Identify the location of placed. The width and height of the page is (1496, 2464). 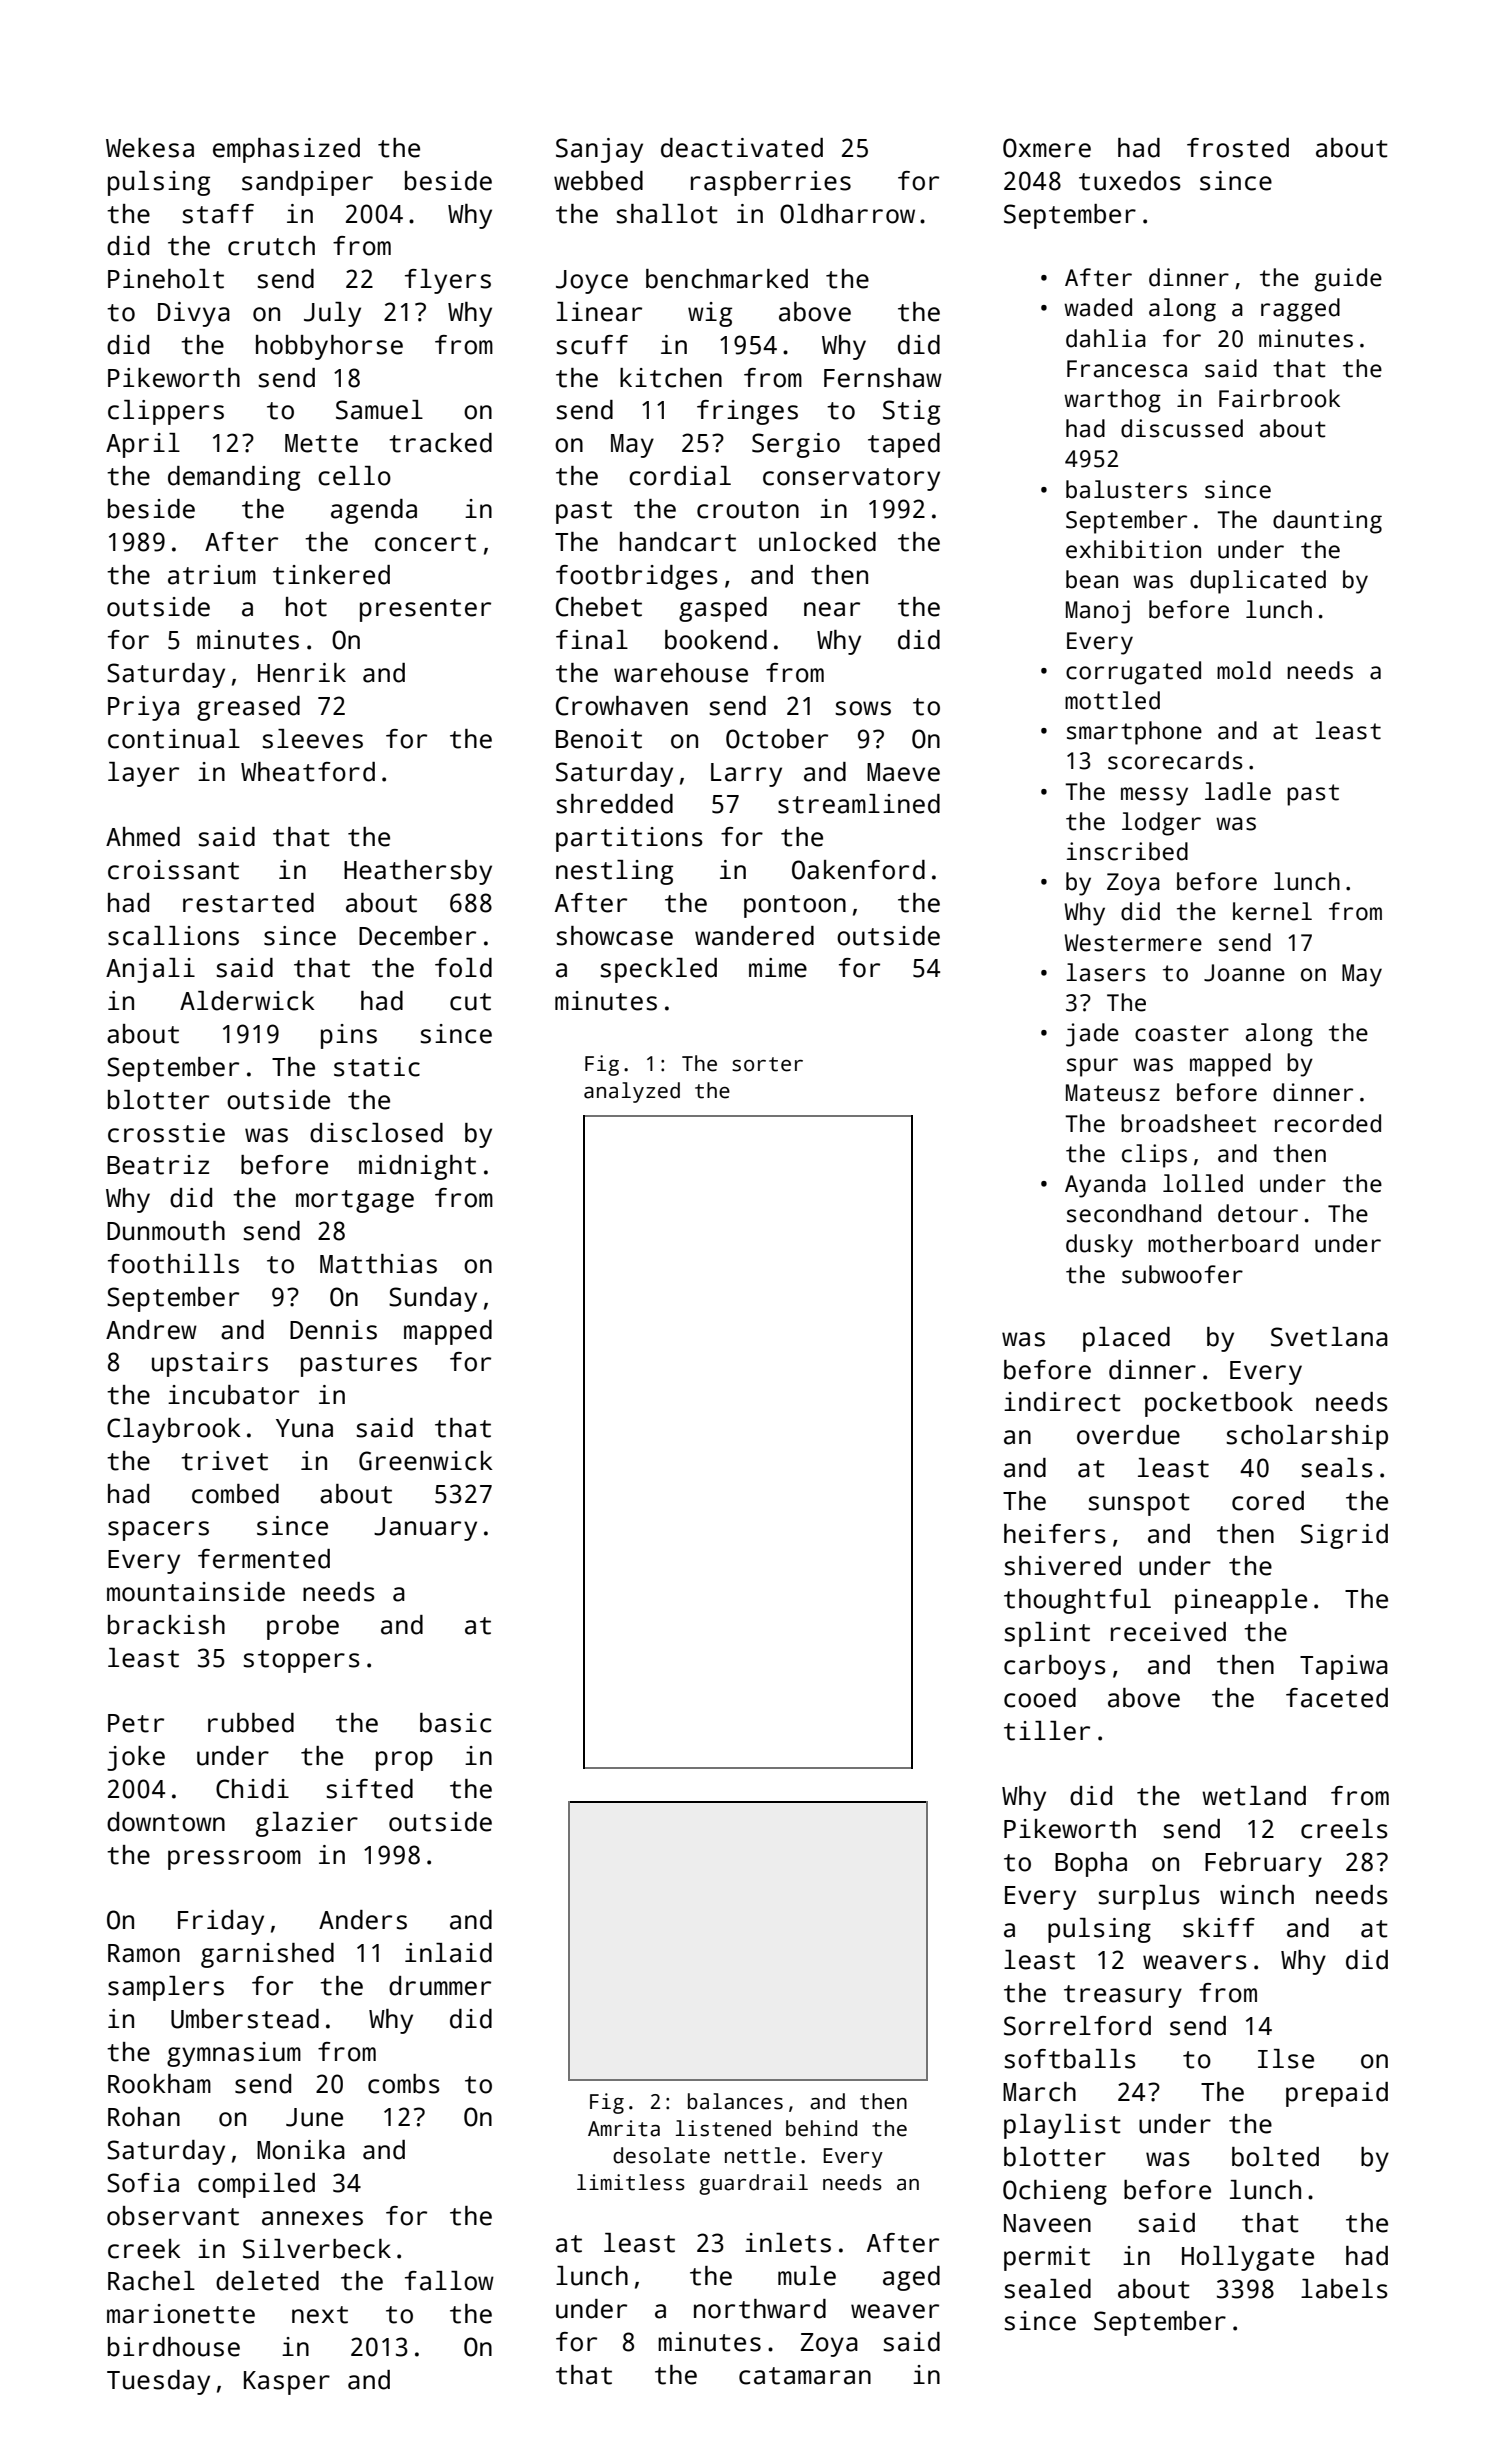
(1126, 1339).
